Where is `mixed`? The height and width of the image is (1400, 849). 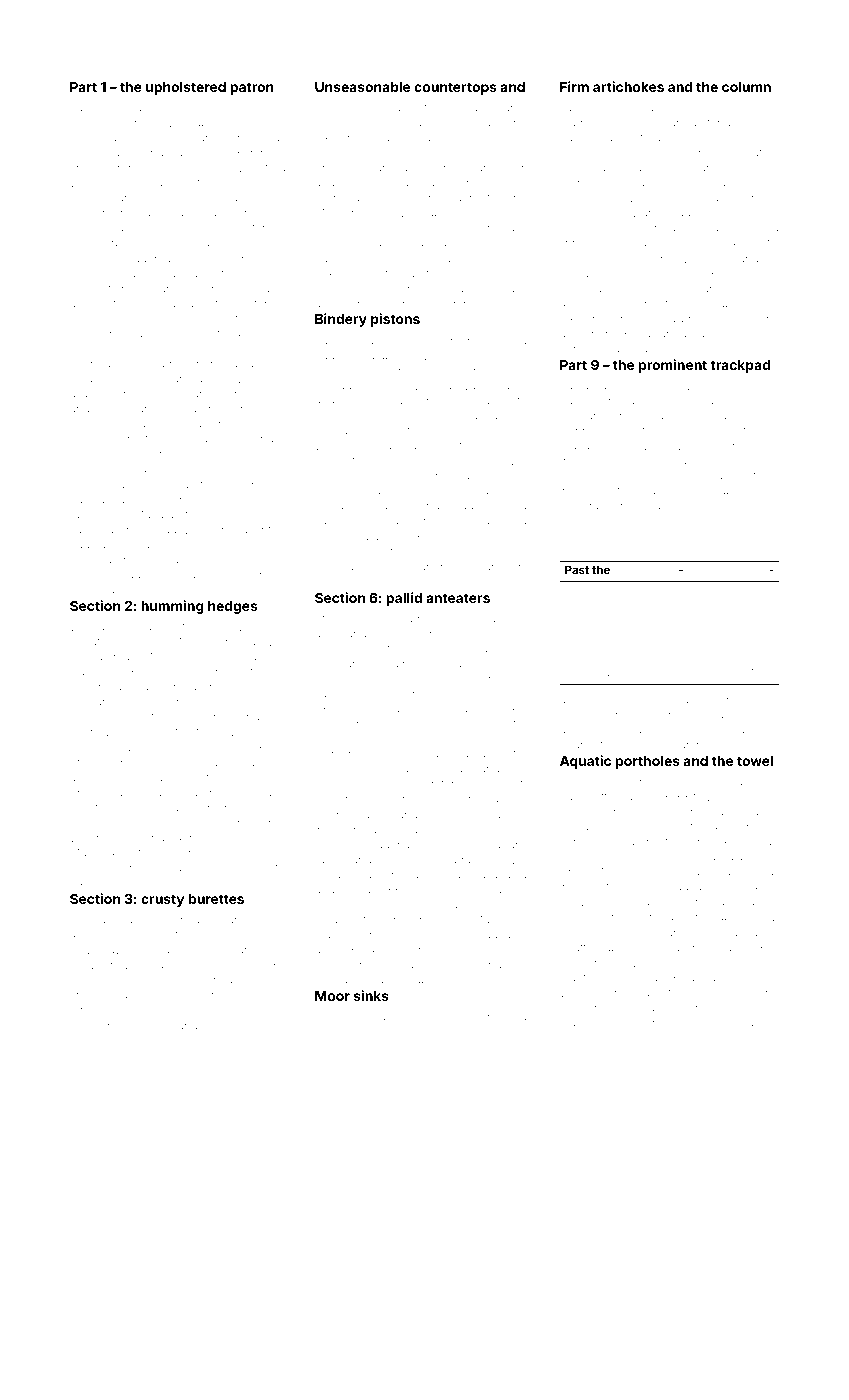 mixed is located at coordinates (330, 274).
